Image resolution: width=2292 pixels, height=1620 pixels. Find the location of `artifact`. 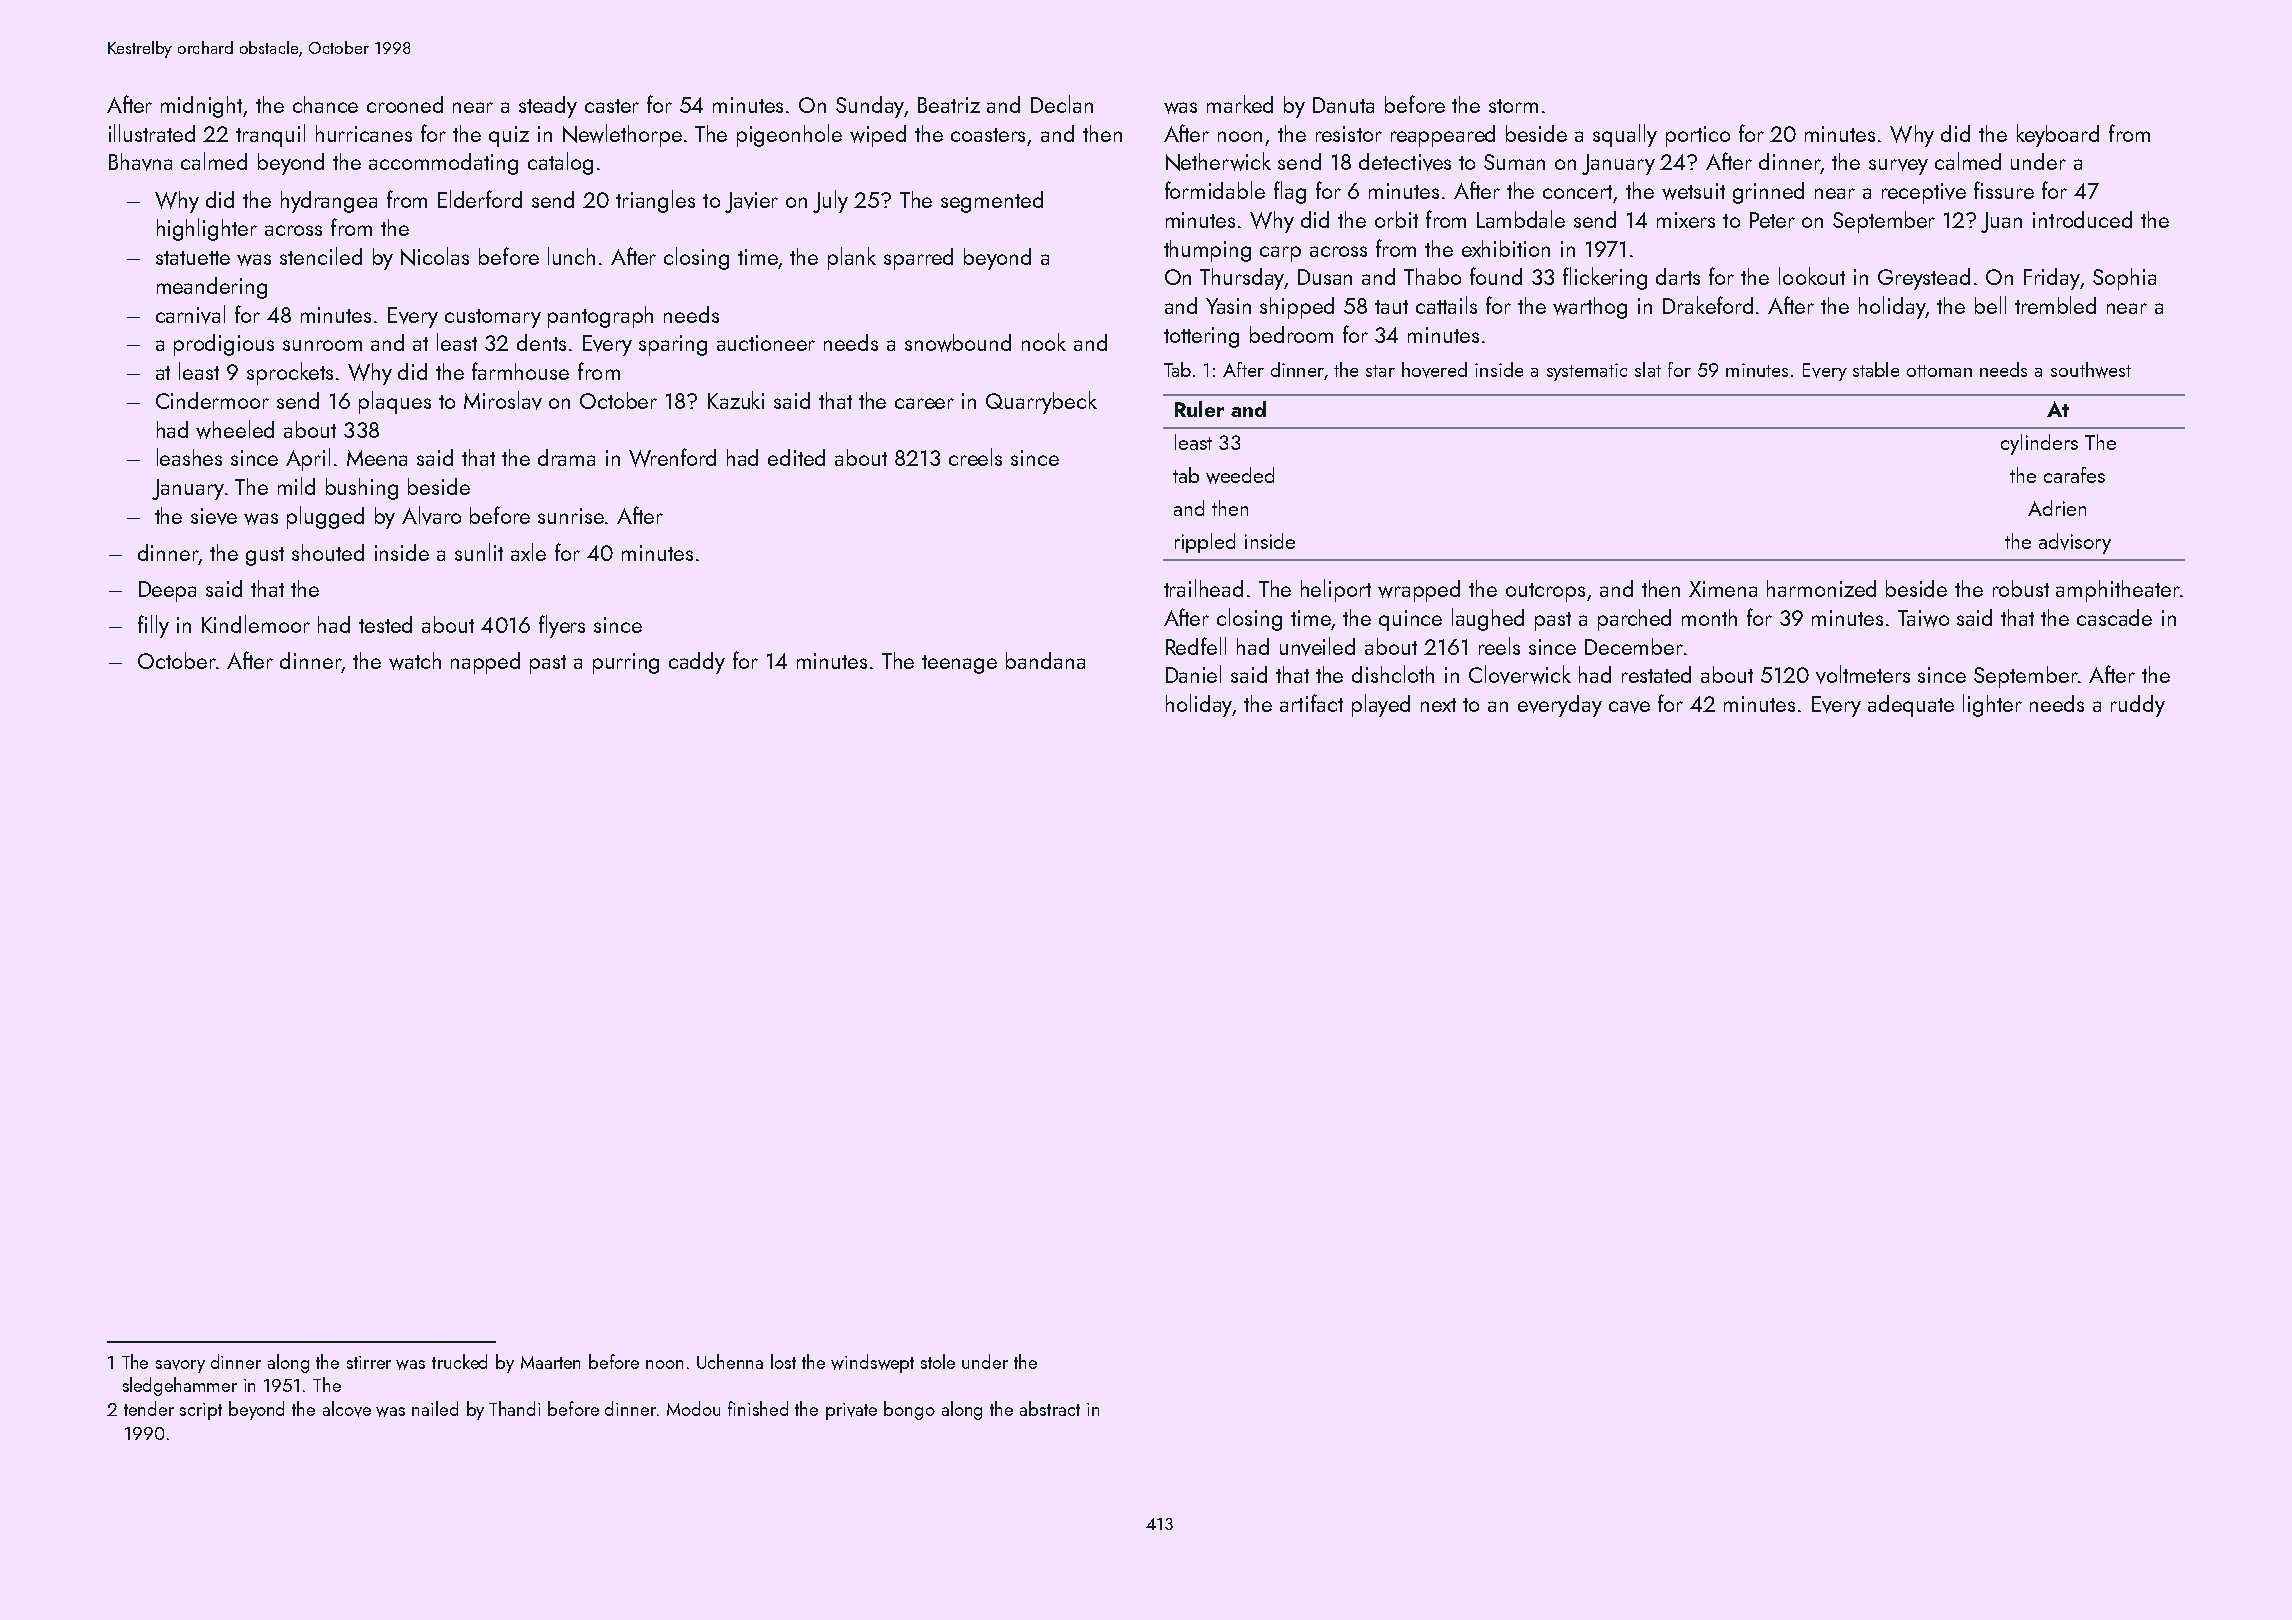

artifact is located at coordinates (1311, 703).
